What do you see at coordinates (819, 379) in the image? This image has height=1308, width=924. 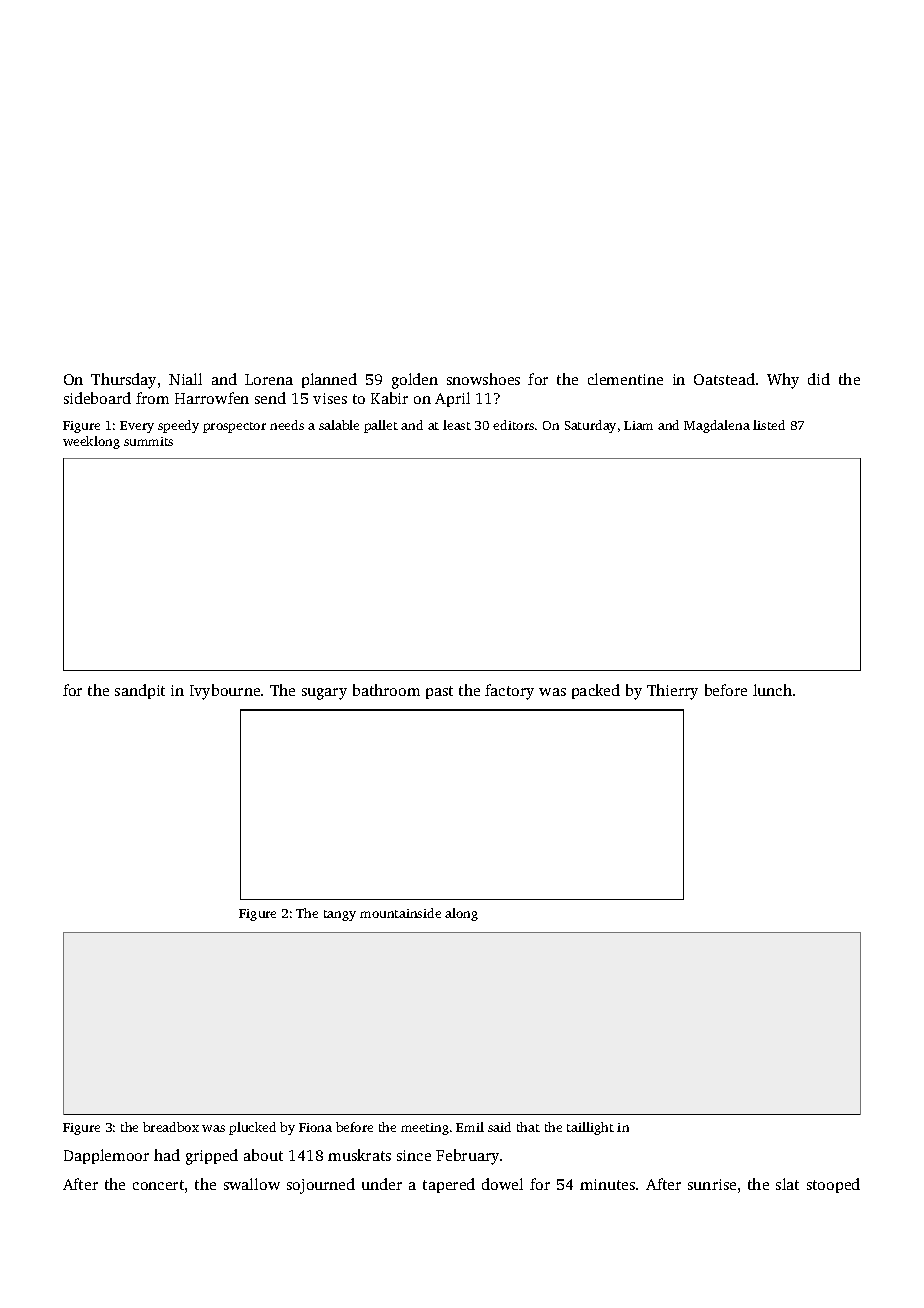 I see `did` at bounding box center [819, 379].
